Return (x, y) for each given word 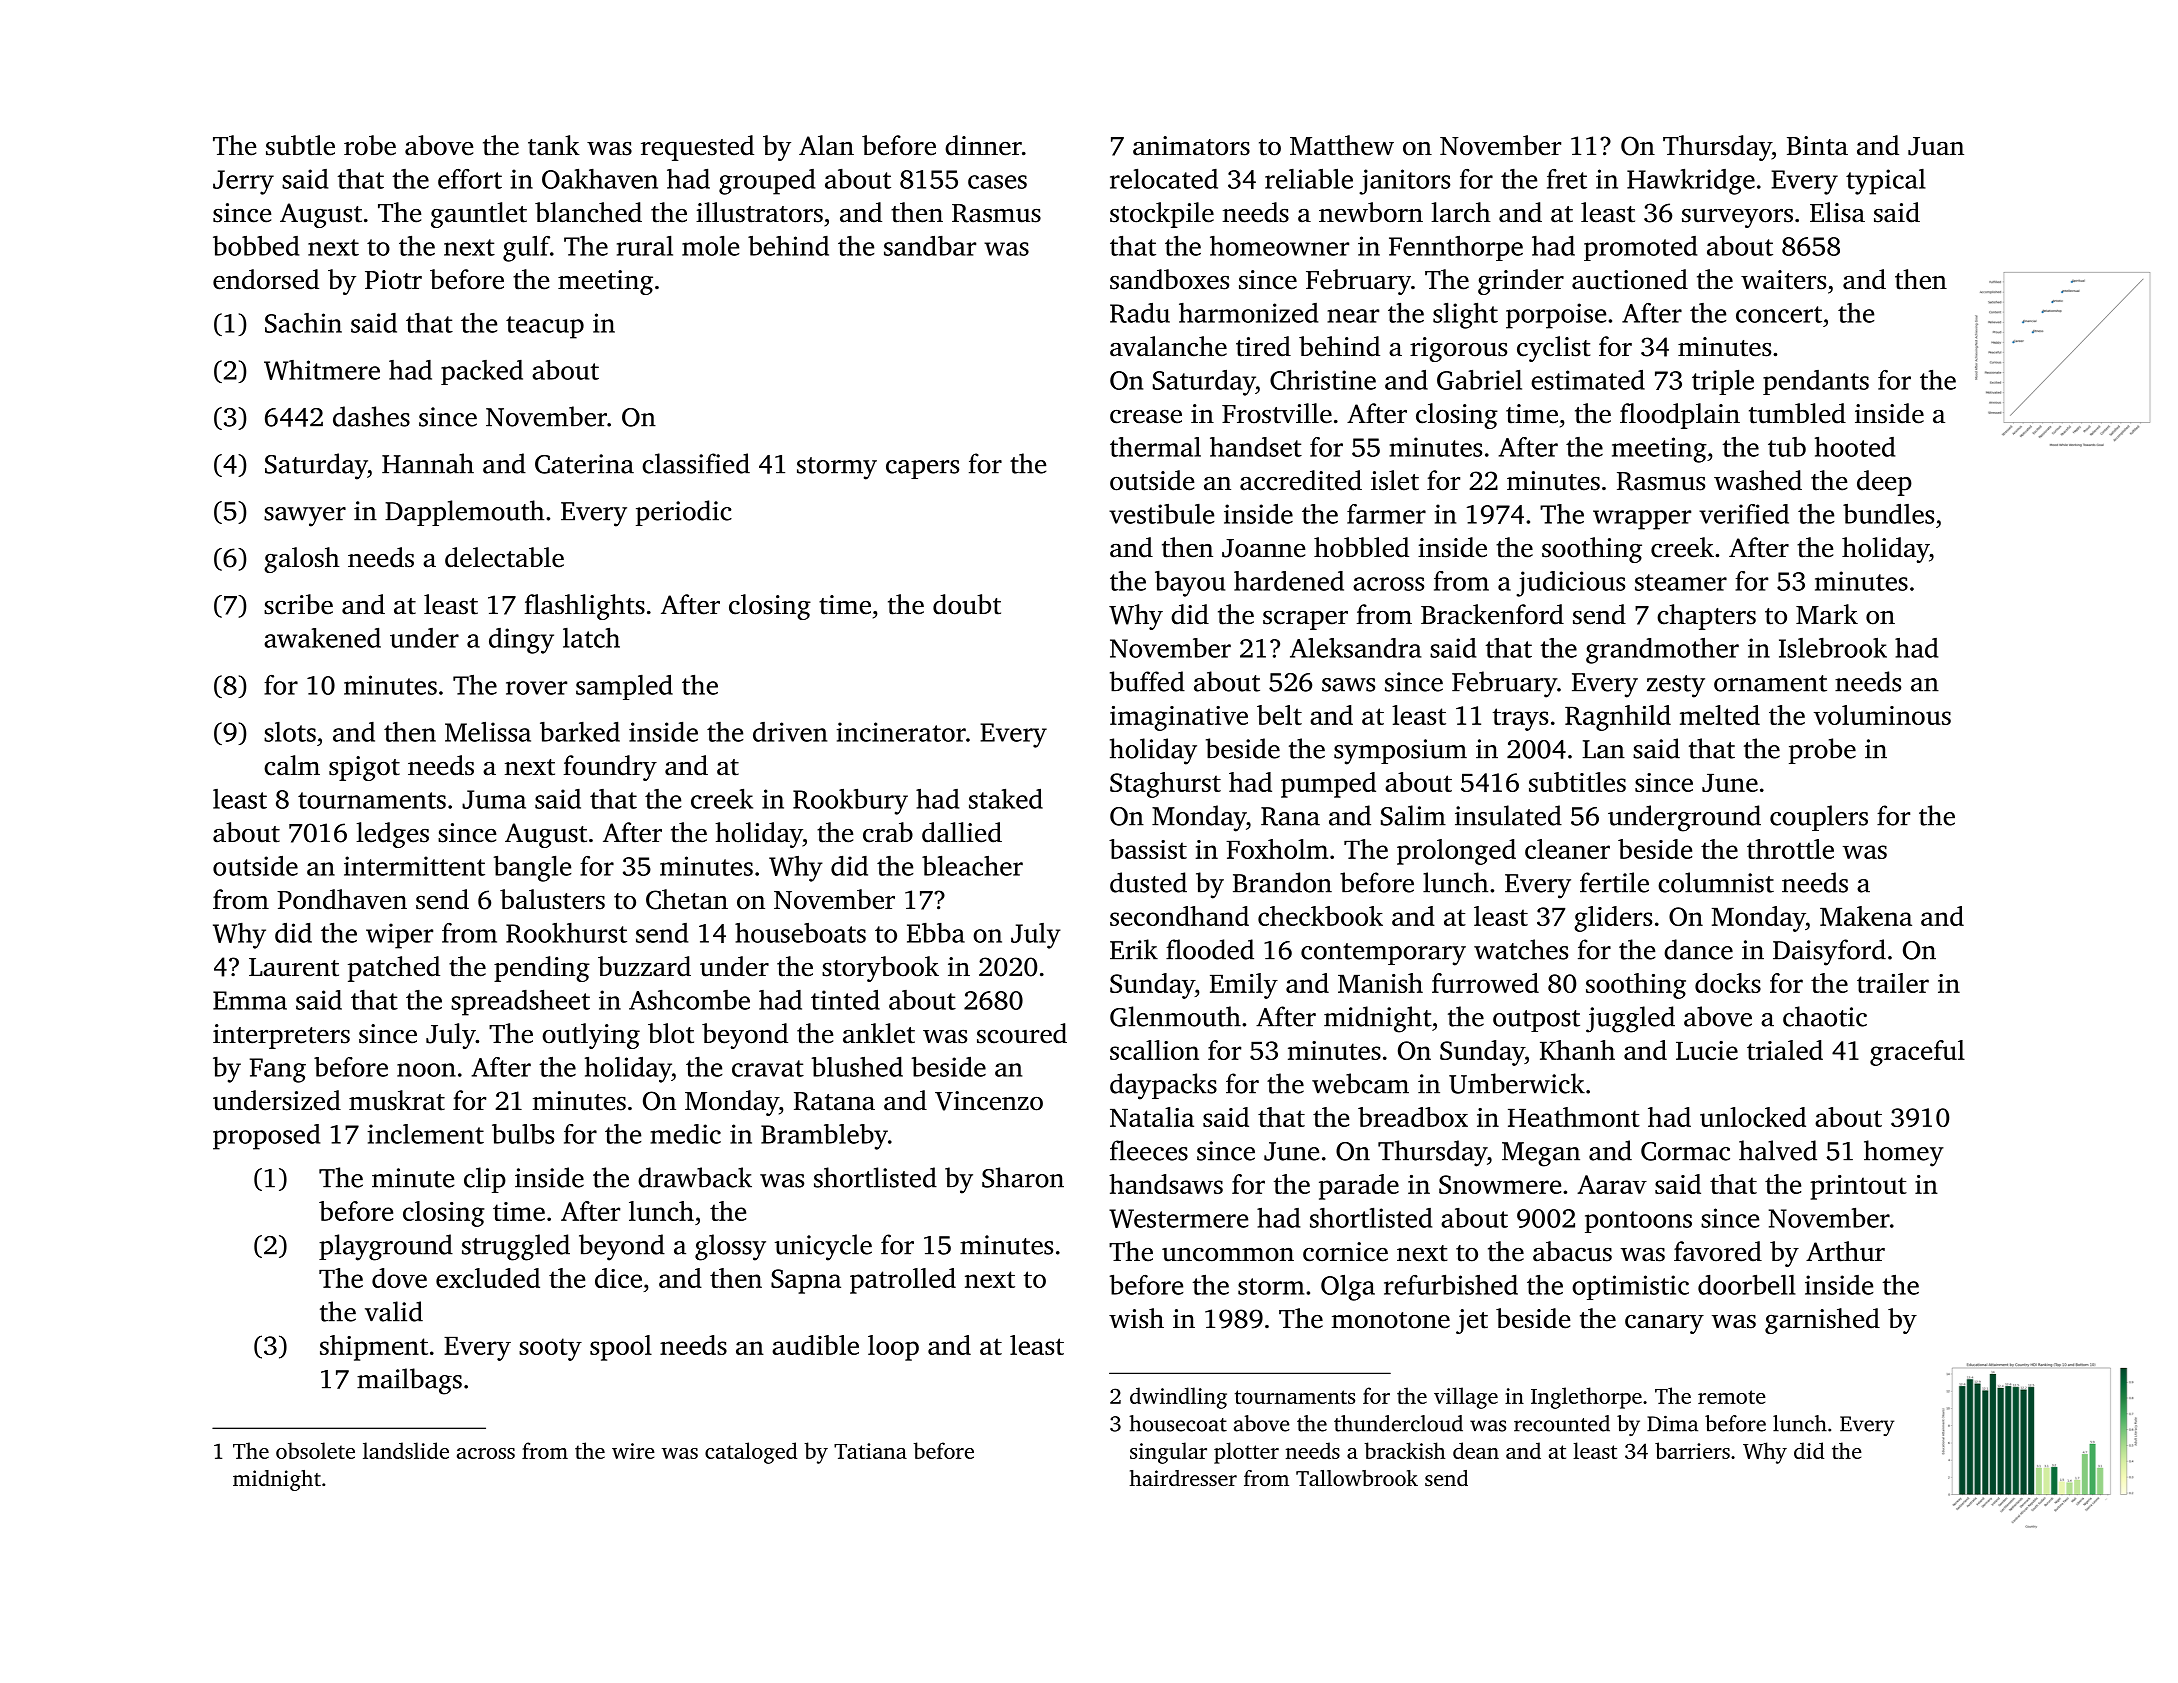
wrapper (1642, 520)
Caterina (584, 464)
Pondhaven (342, 899)
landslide (406, 1450)
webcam (1360, 1083)
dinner (983, 145)
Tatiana (870, 1451)
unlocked (1753, 1117)
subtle (300, 145)
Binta (1817, 146)
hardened (1289, 581)
